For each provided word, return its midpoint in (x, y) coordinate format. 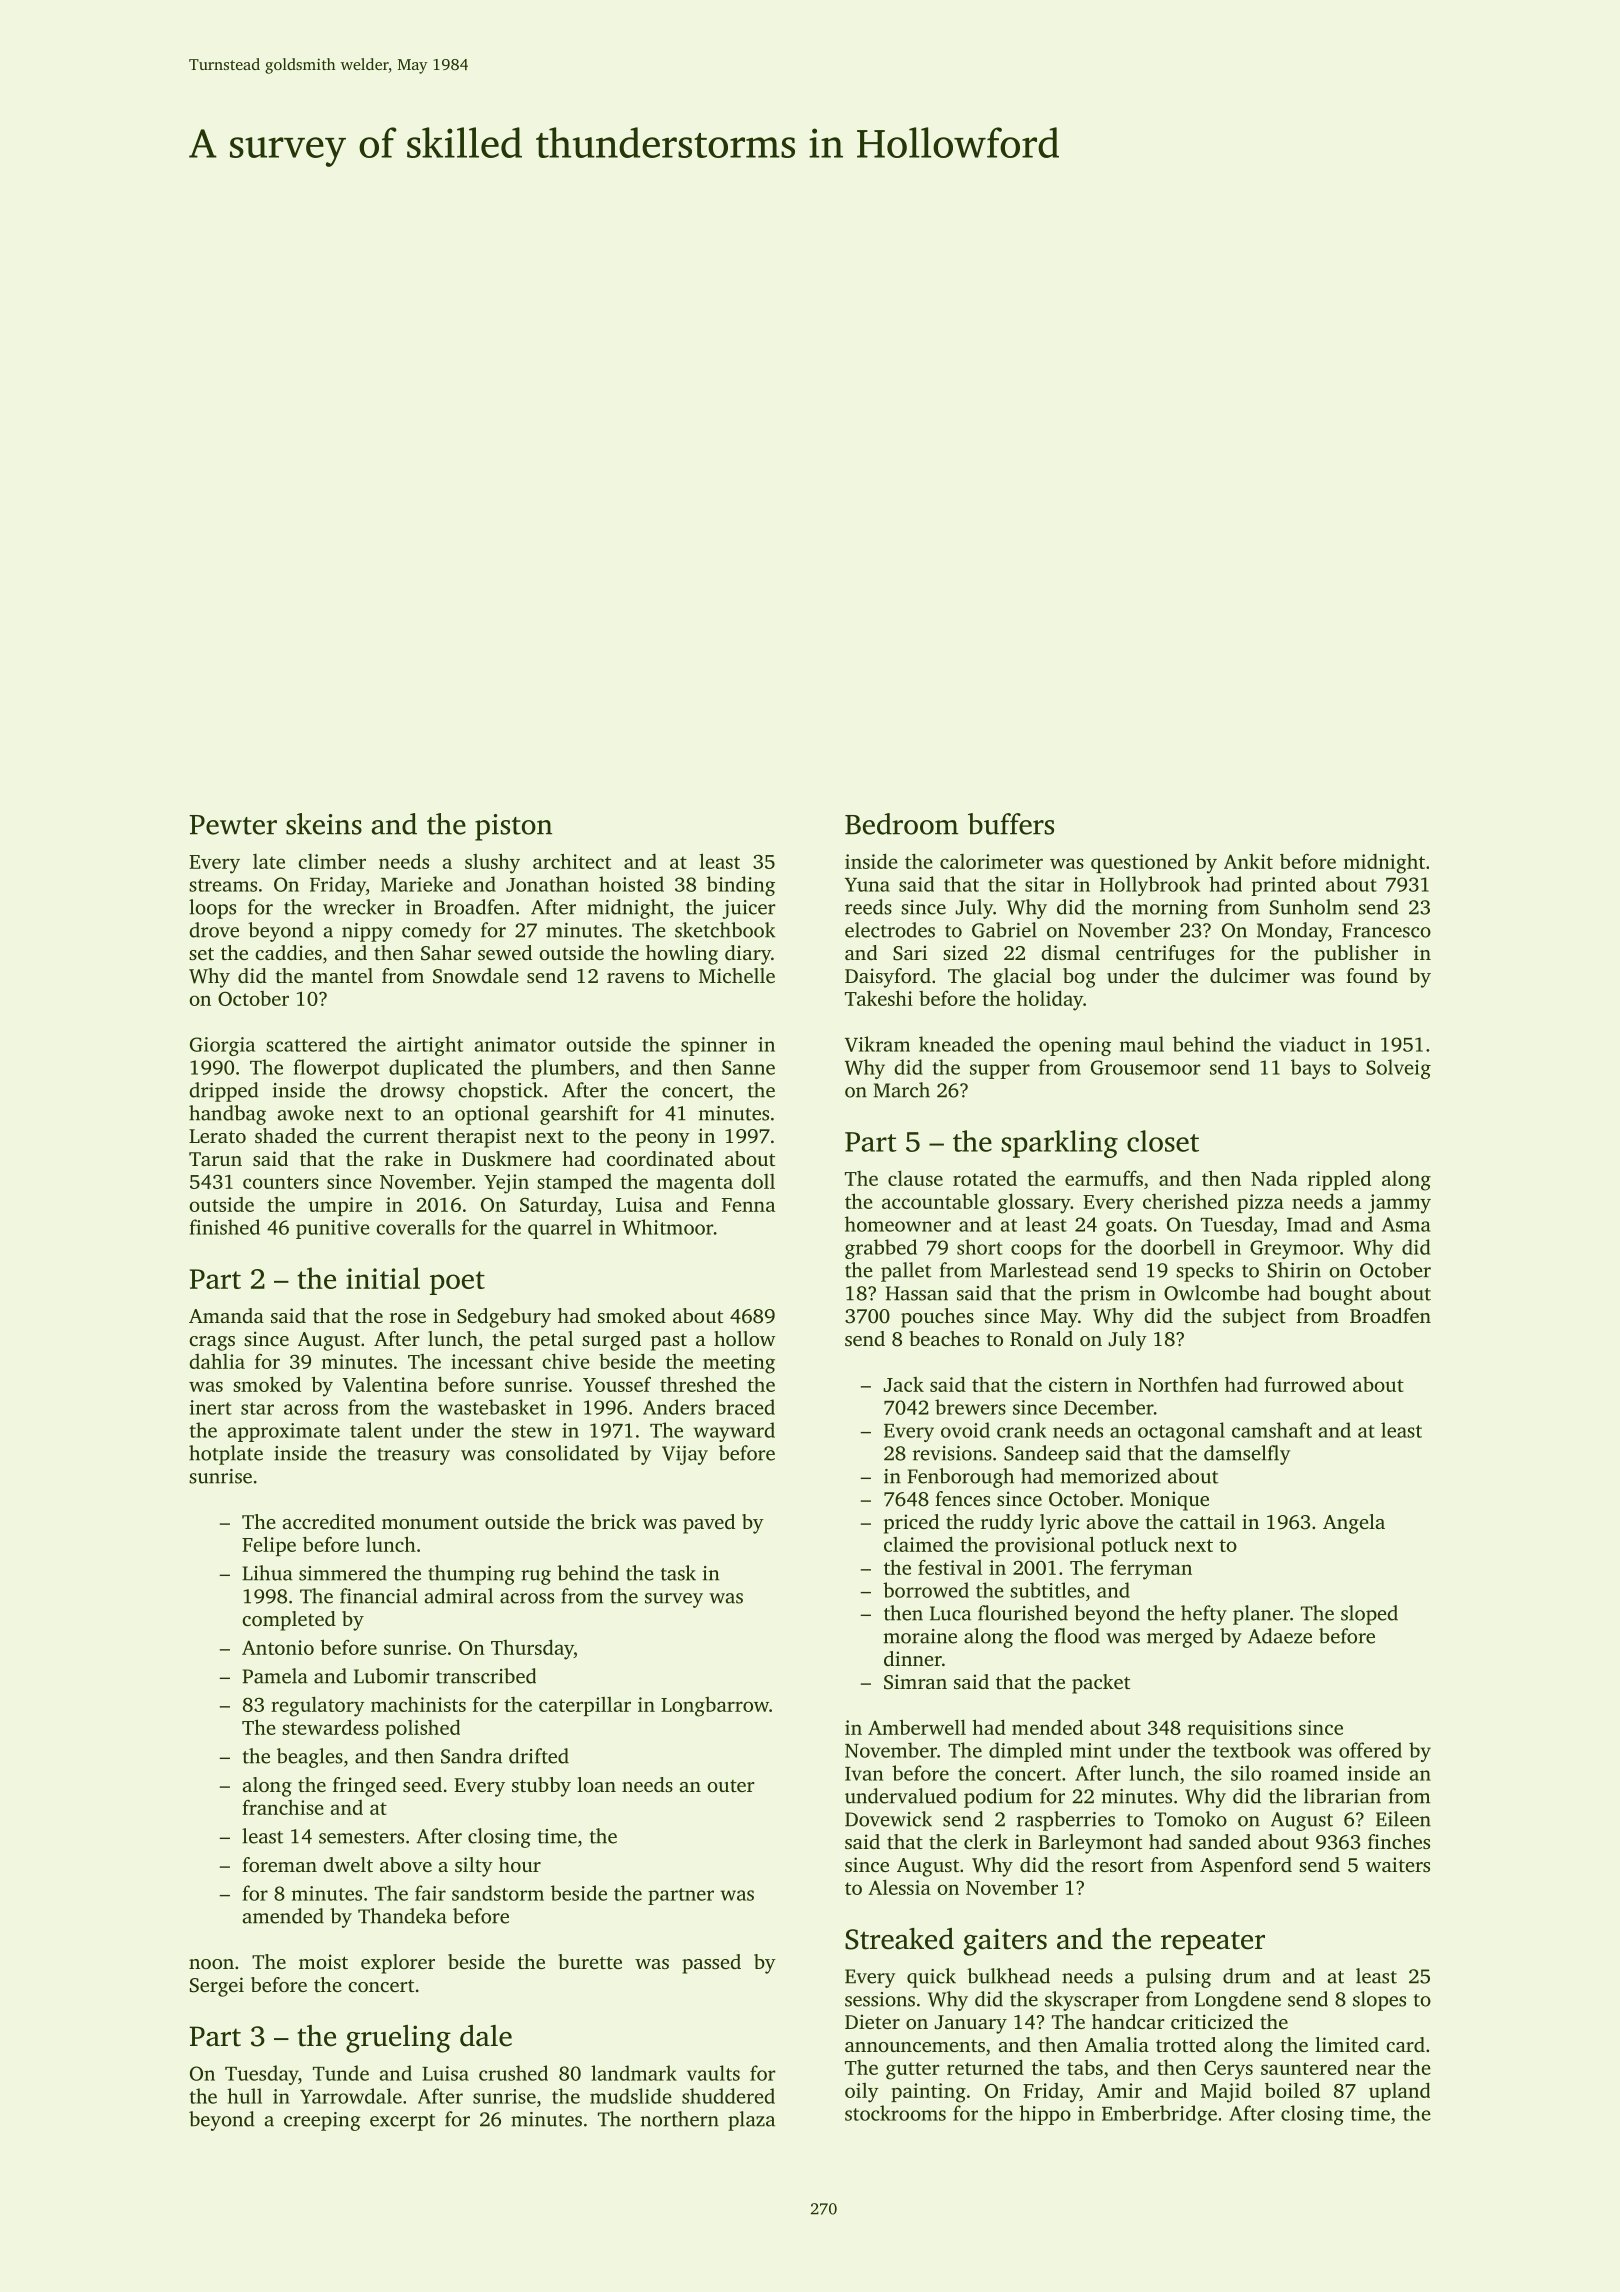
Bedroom (902, 824)
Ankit (1248, 861)
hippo (1045, 2115)
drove (214, 930)
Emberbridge (1159, 2115)
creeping (322, 2121)
